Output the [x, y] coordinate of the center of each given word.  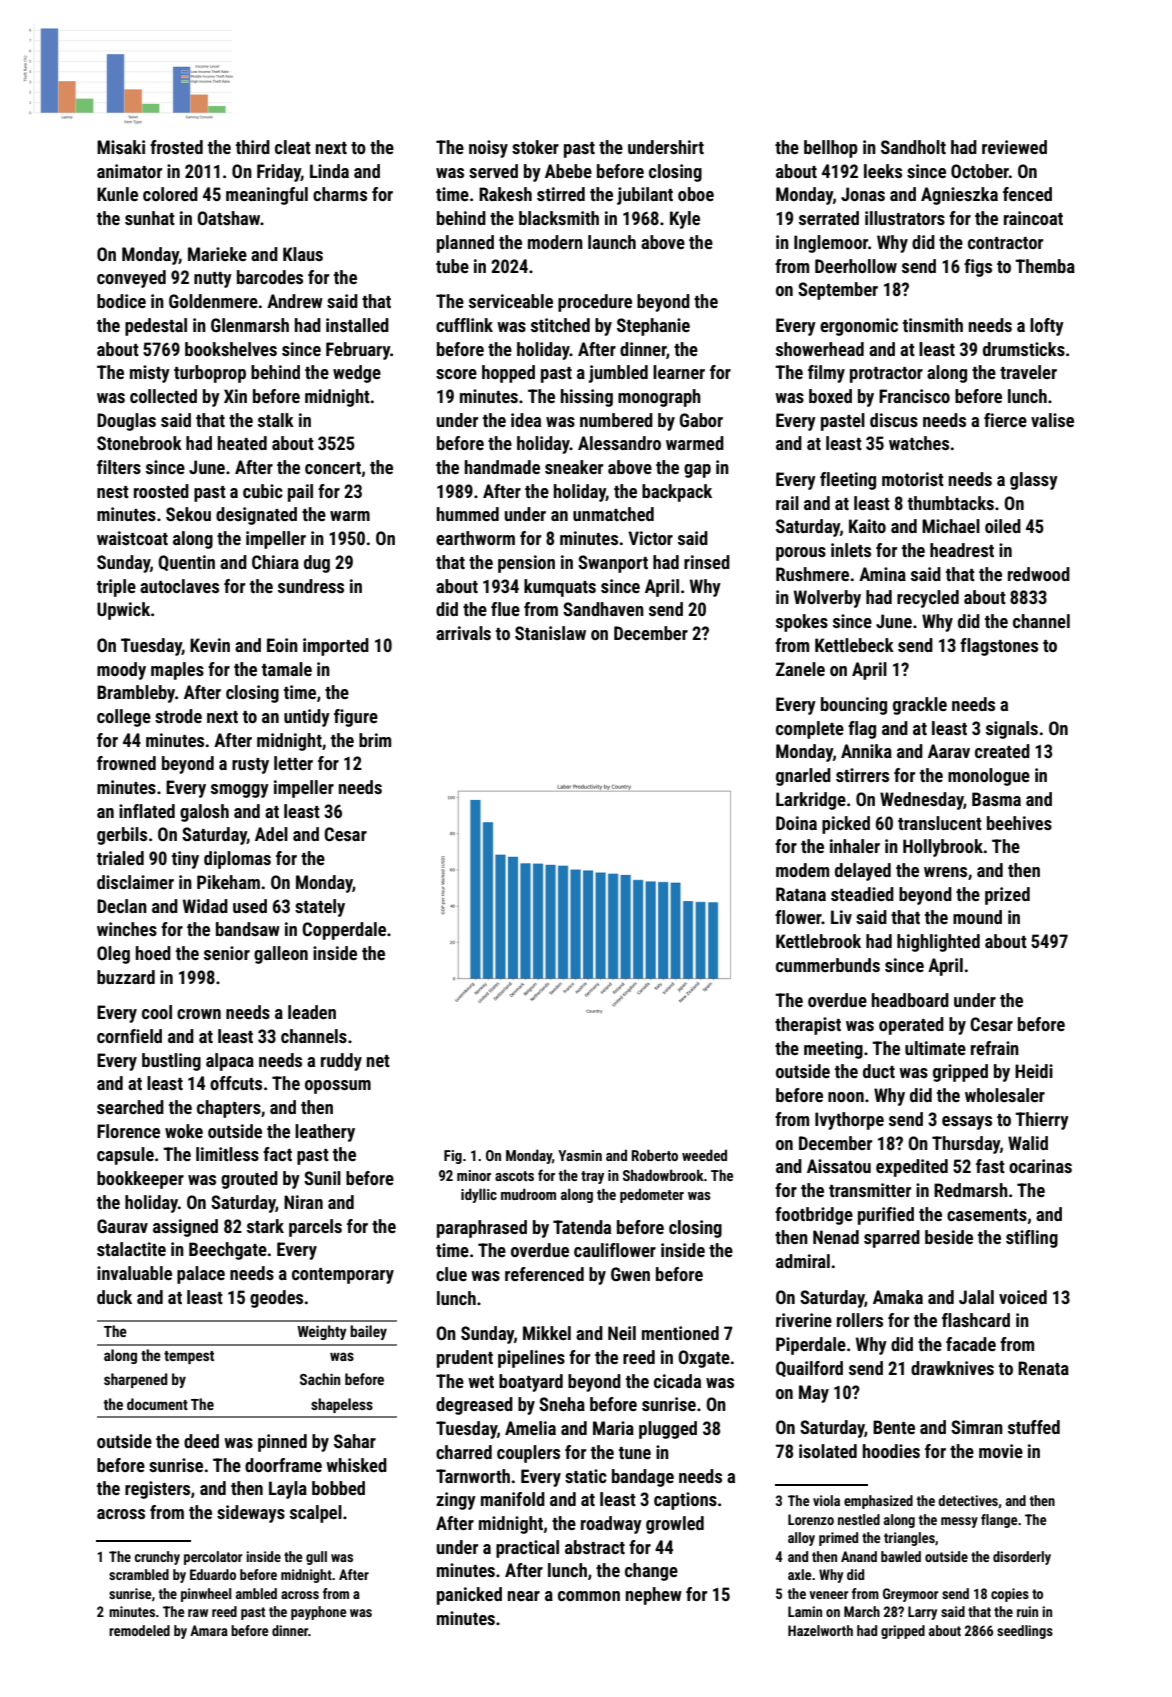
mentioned [680, 1333]
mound [977, 917]
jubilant [645, 196]
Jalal [976, 1297]
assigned [185, 1228]
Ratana [801, 894]
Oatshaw [229, 218]
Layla [288, 1490]
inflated [147, 811]
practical [527, 1549]
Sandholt [913, 147]
